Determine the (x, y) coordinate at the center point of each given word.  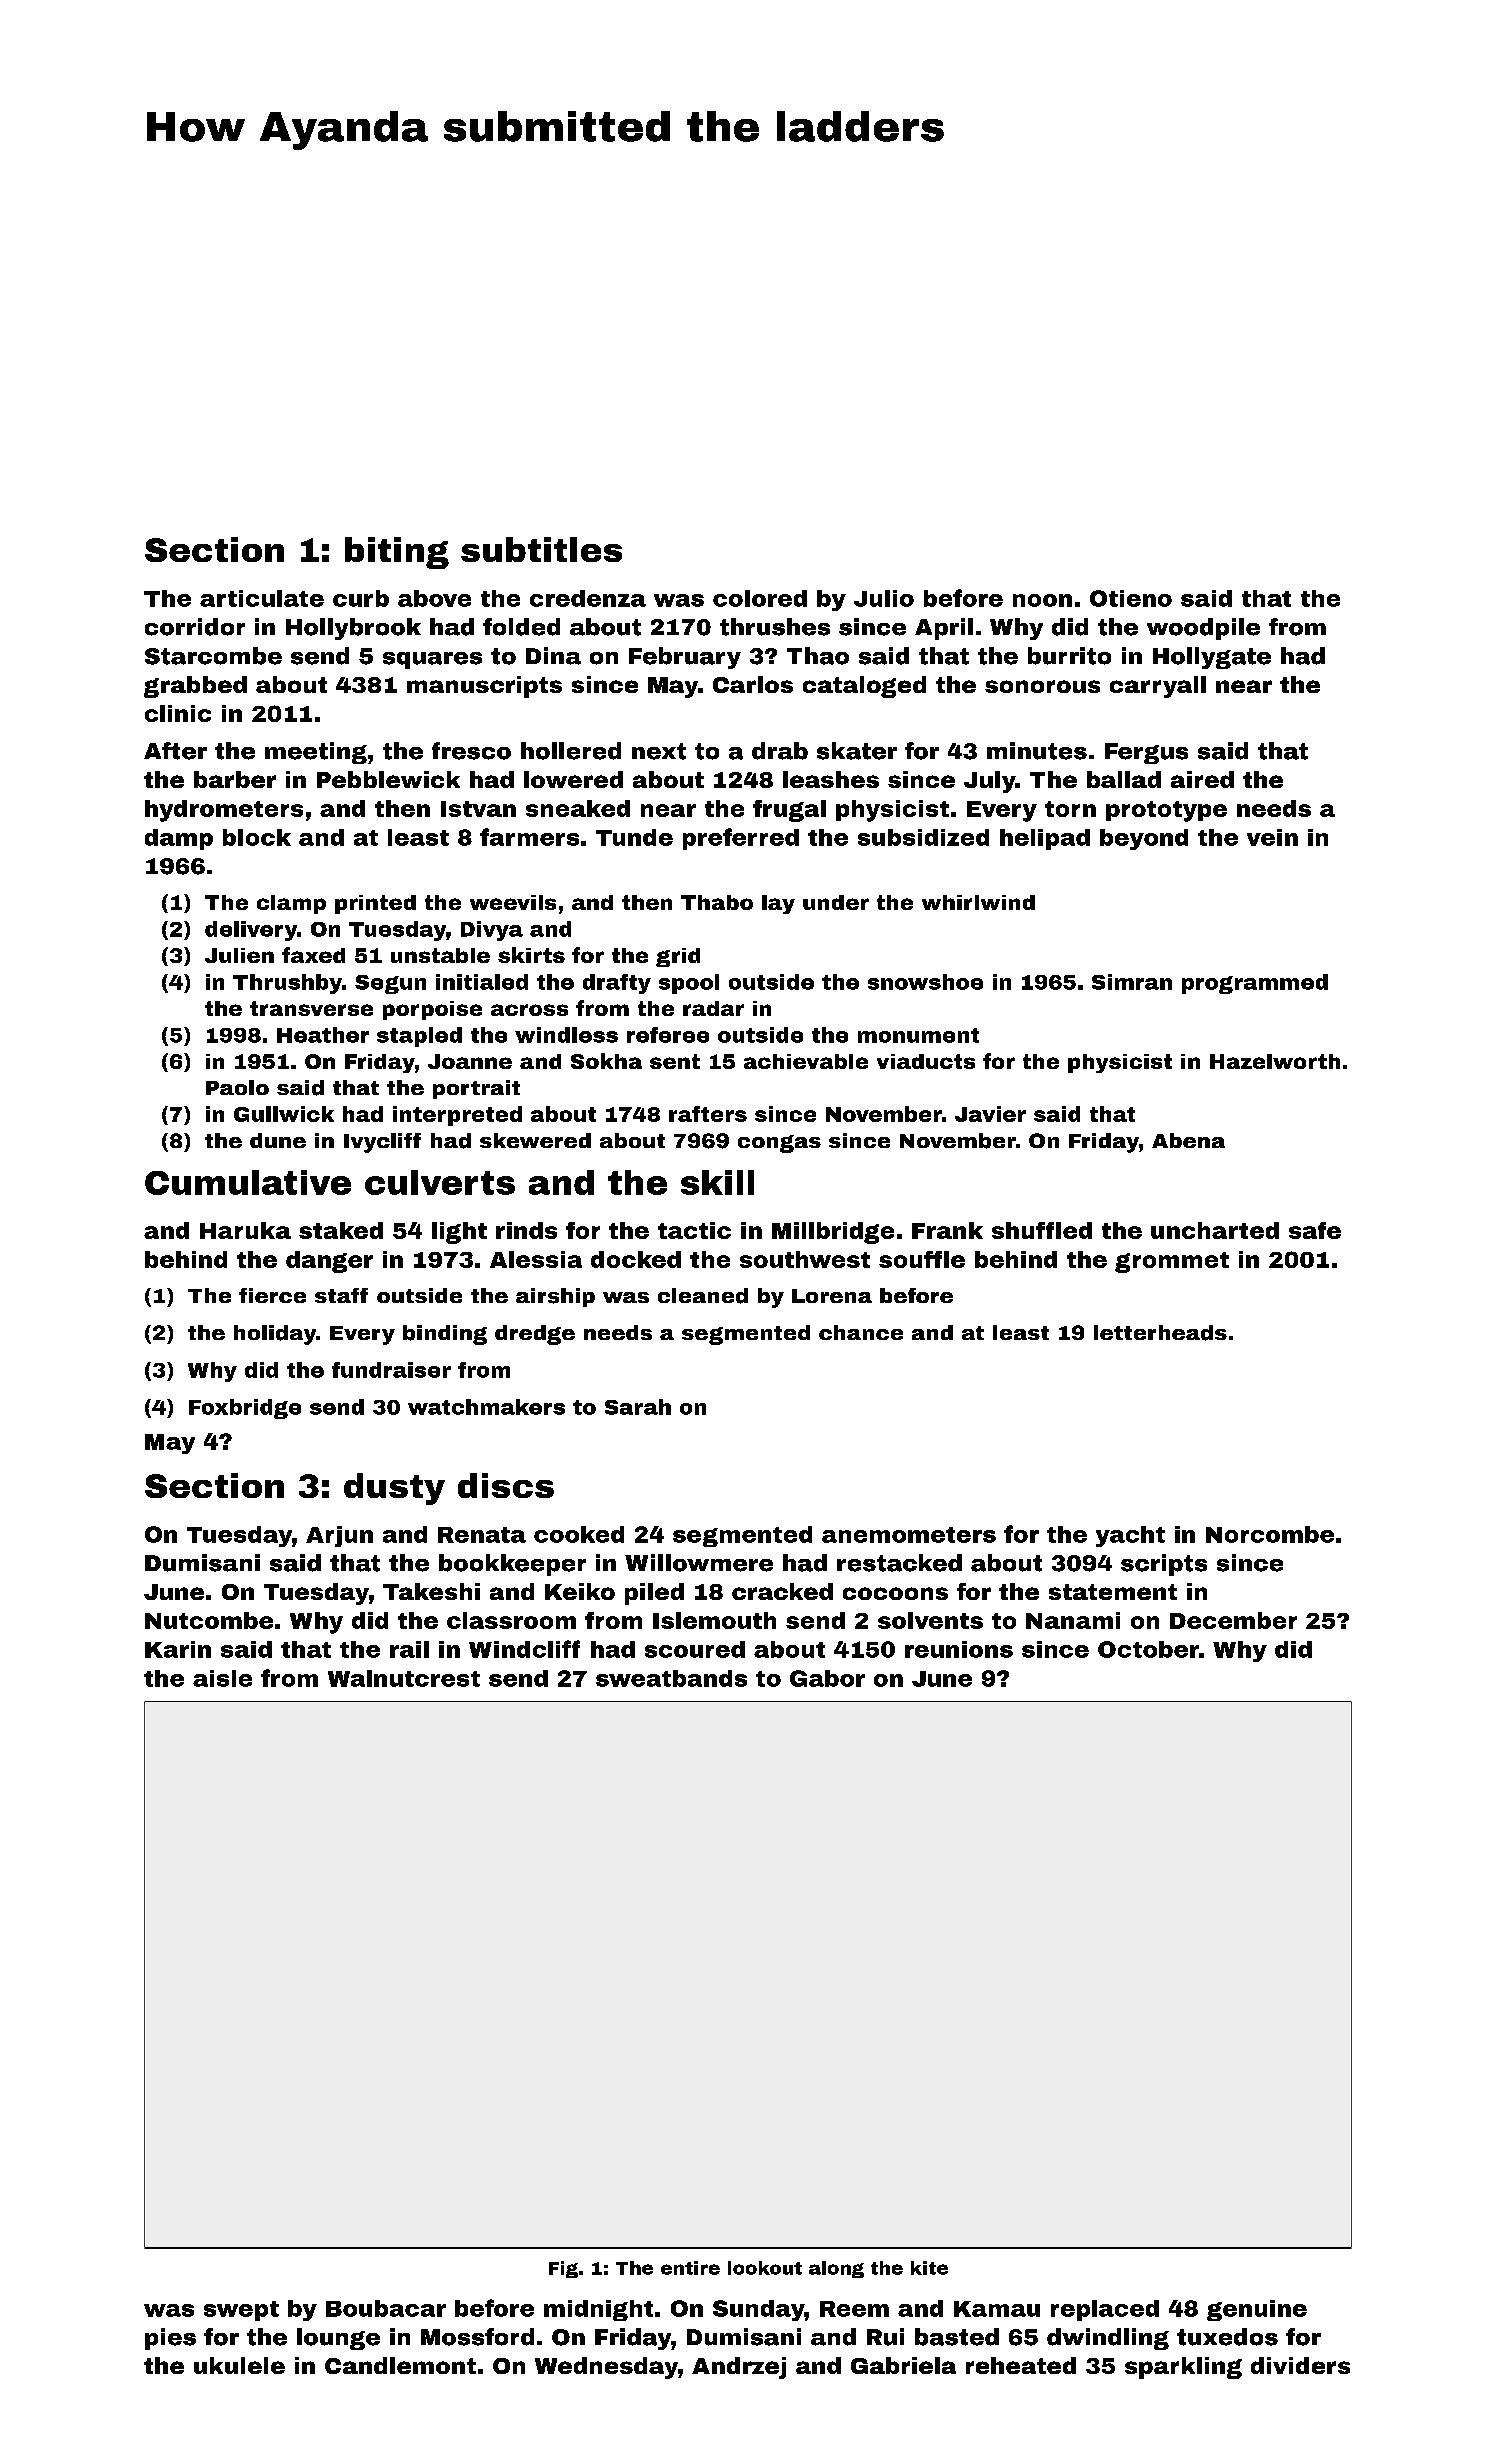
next (659, 751)
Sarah (638, 1407)
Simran (1132, 982)
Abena (1188, 1140)
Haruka (245, 1230)
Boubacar (386, 2308)
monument (918, 1035)
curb (361, 598)
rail (409, 1649)
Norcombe (1270, 1534)
